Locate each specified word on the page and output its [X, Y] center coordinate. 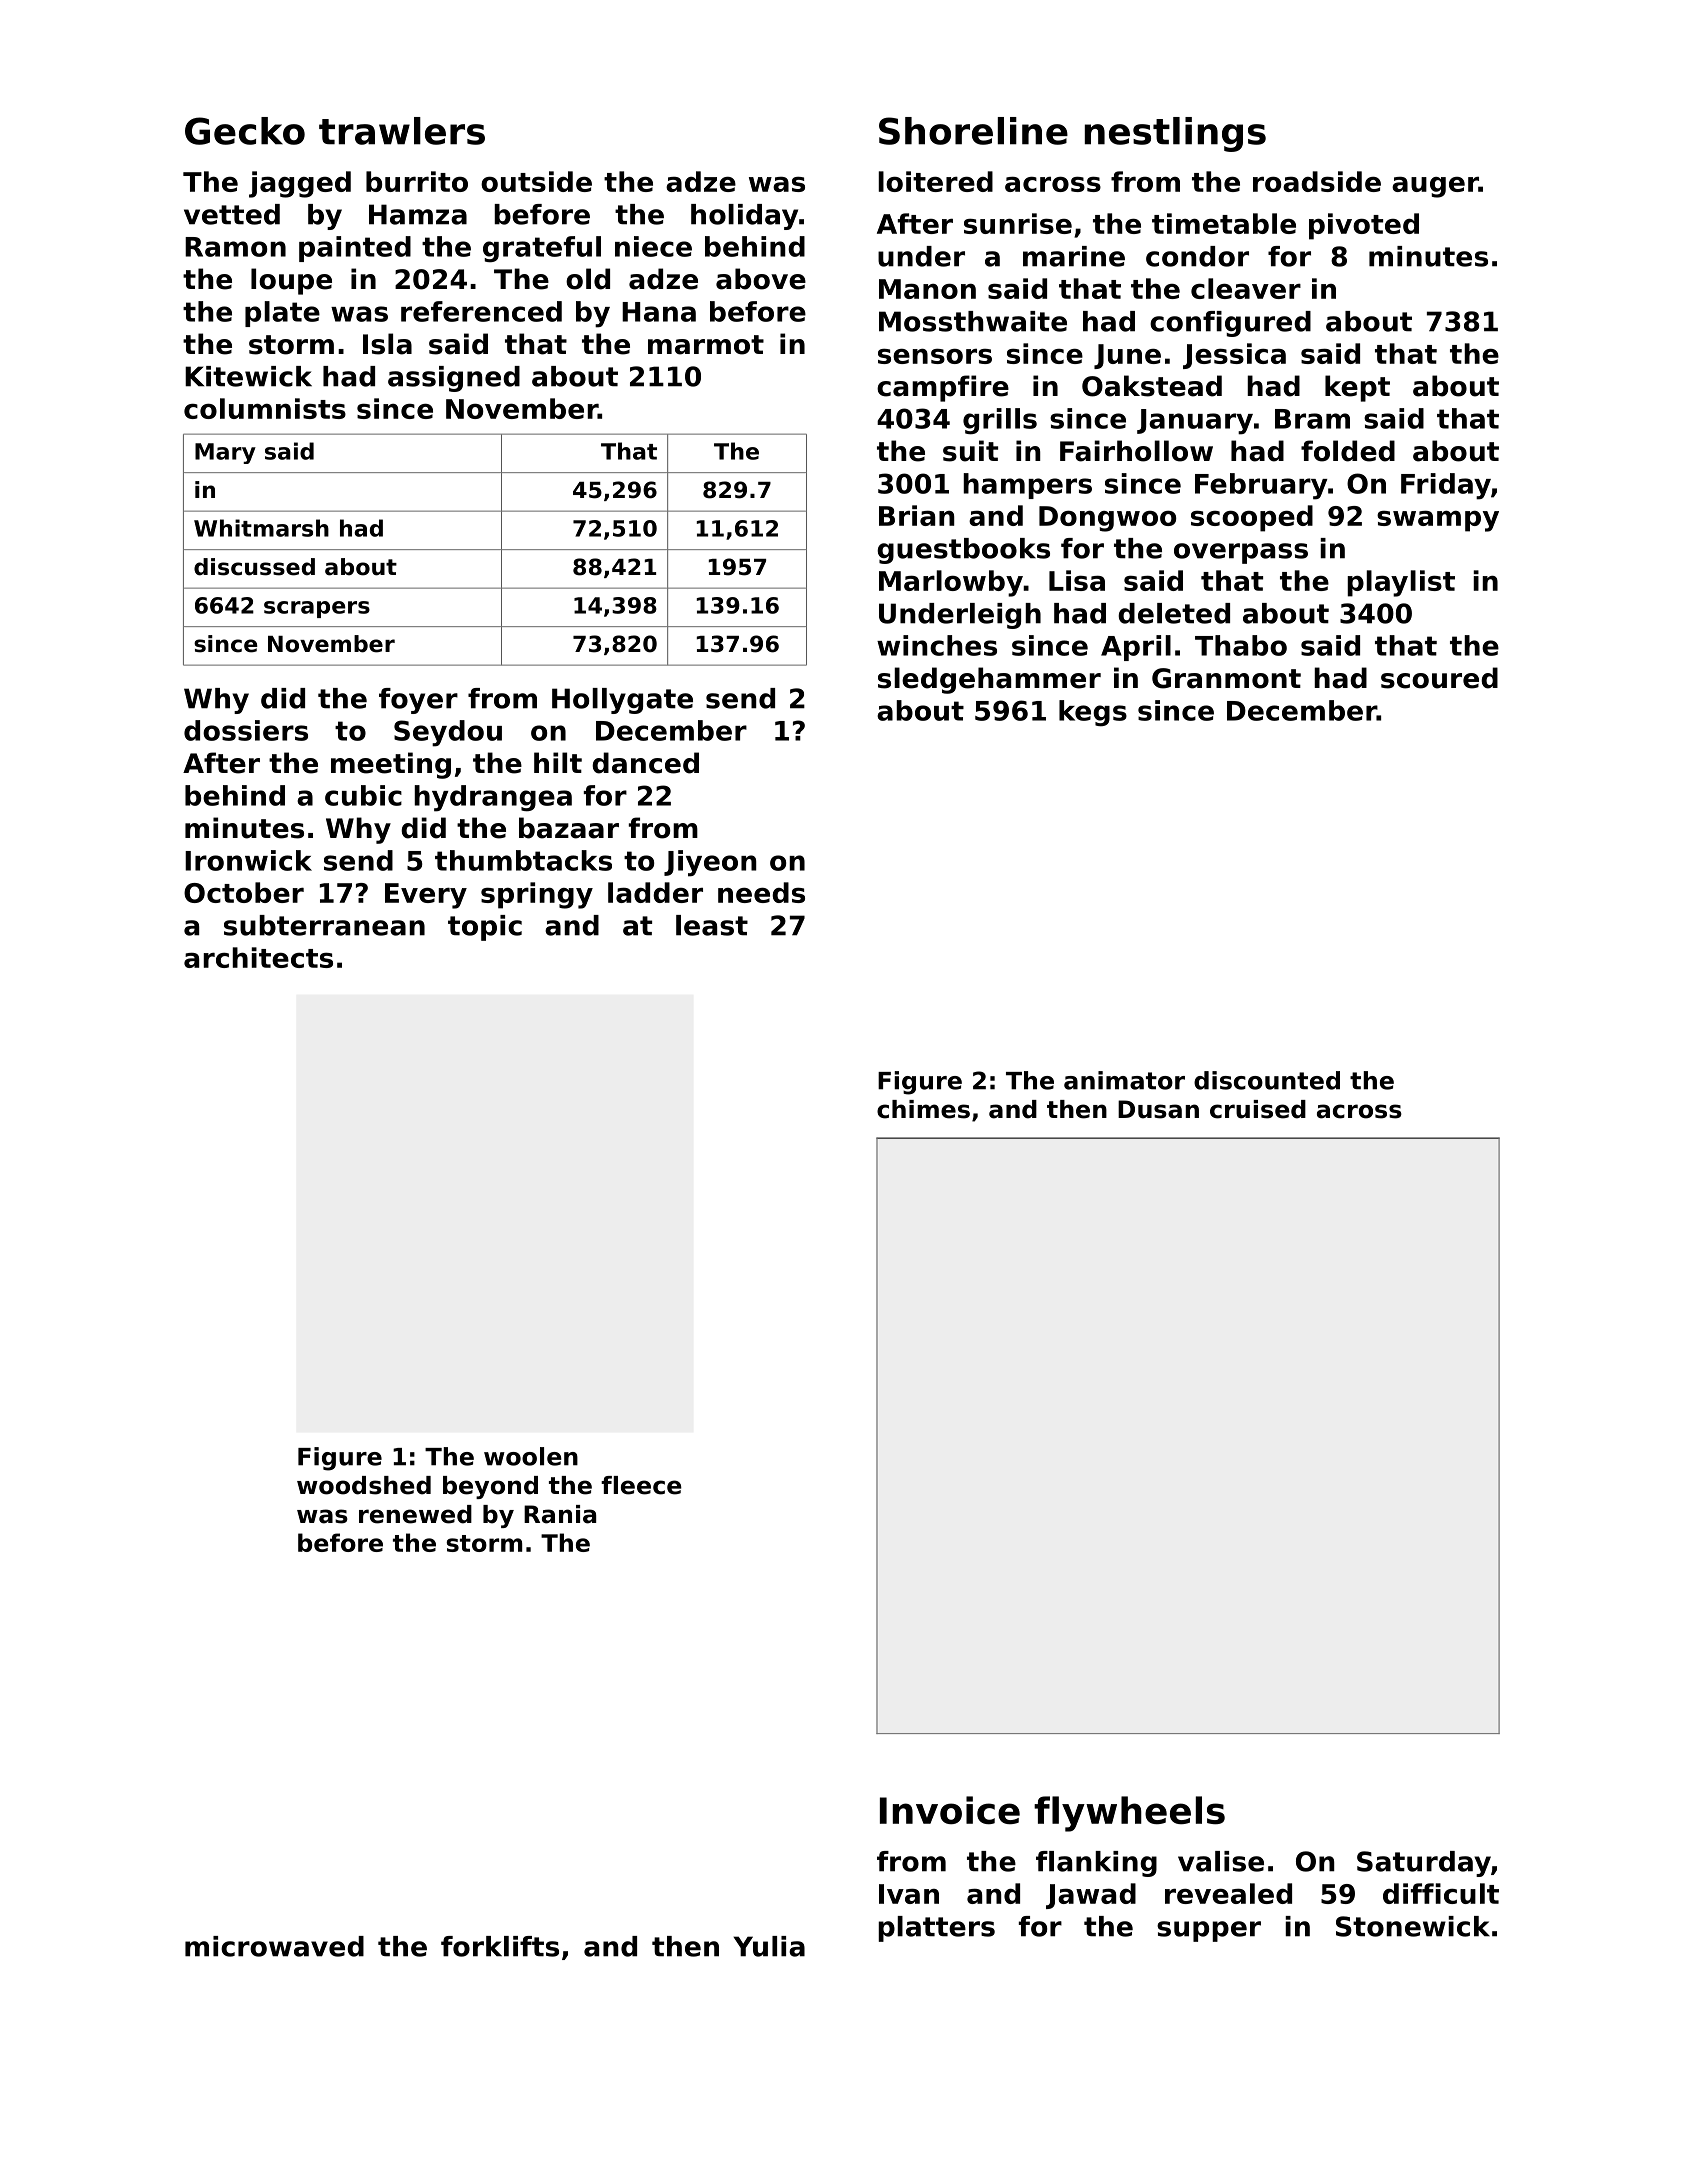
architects [258, 957]
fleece [641, 1485]
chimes [923, 1109]
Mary [225, 453]
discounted [1267, 1080]
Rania [560, 1514]
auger [1435, 187]
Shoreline [973, 131]
